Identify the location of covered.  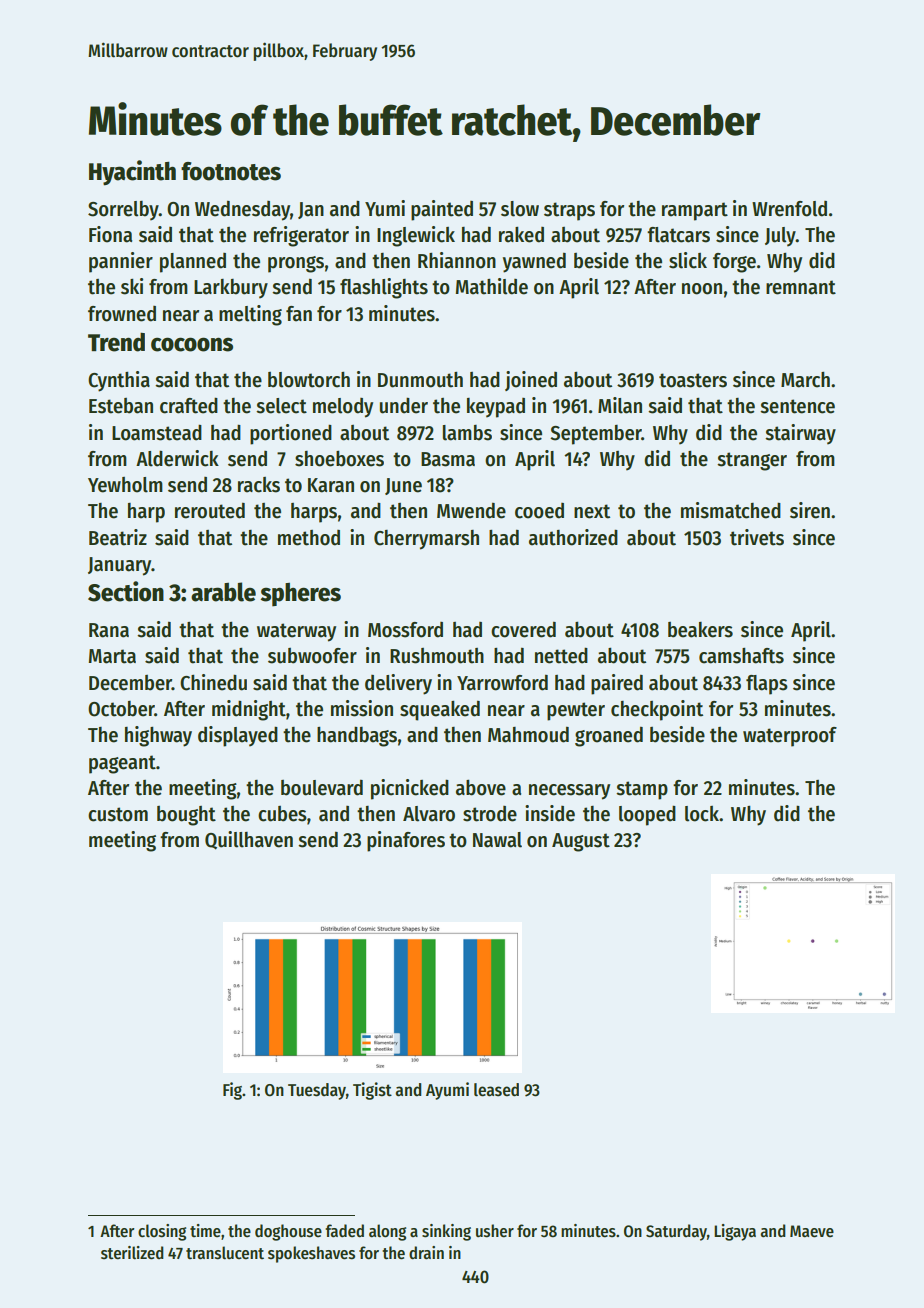
(523, 630).
